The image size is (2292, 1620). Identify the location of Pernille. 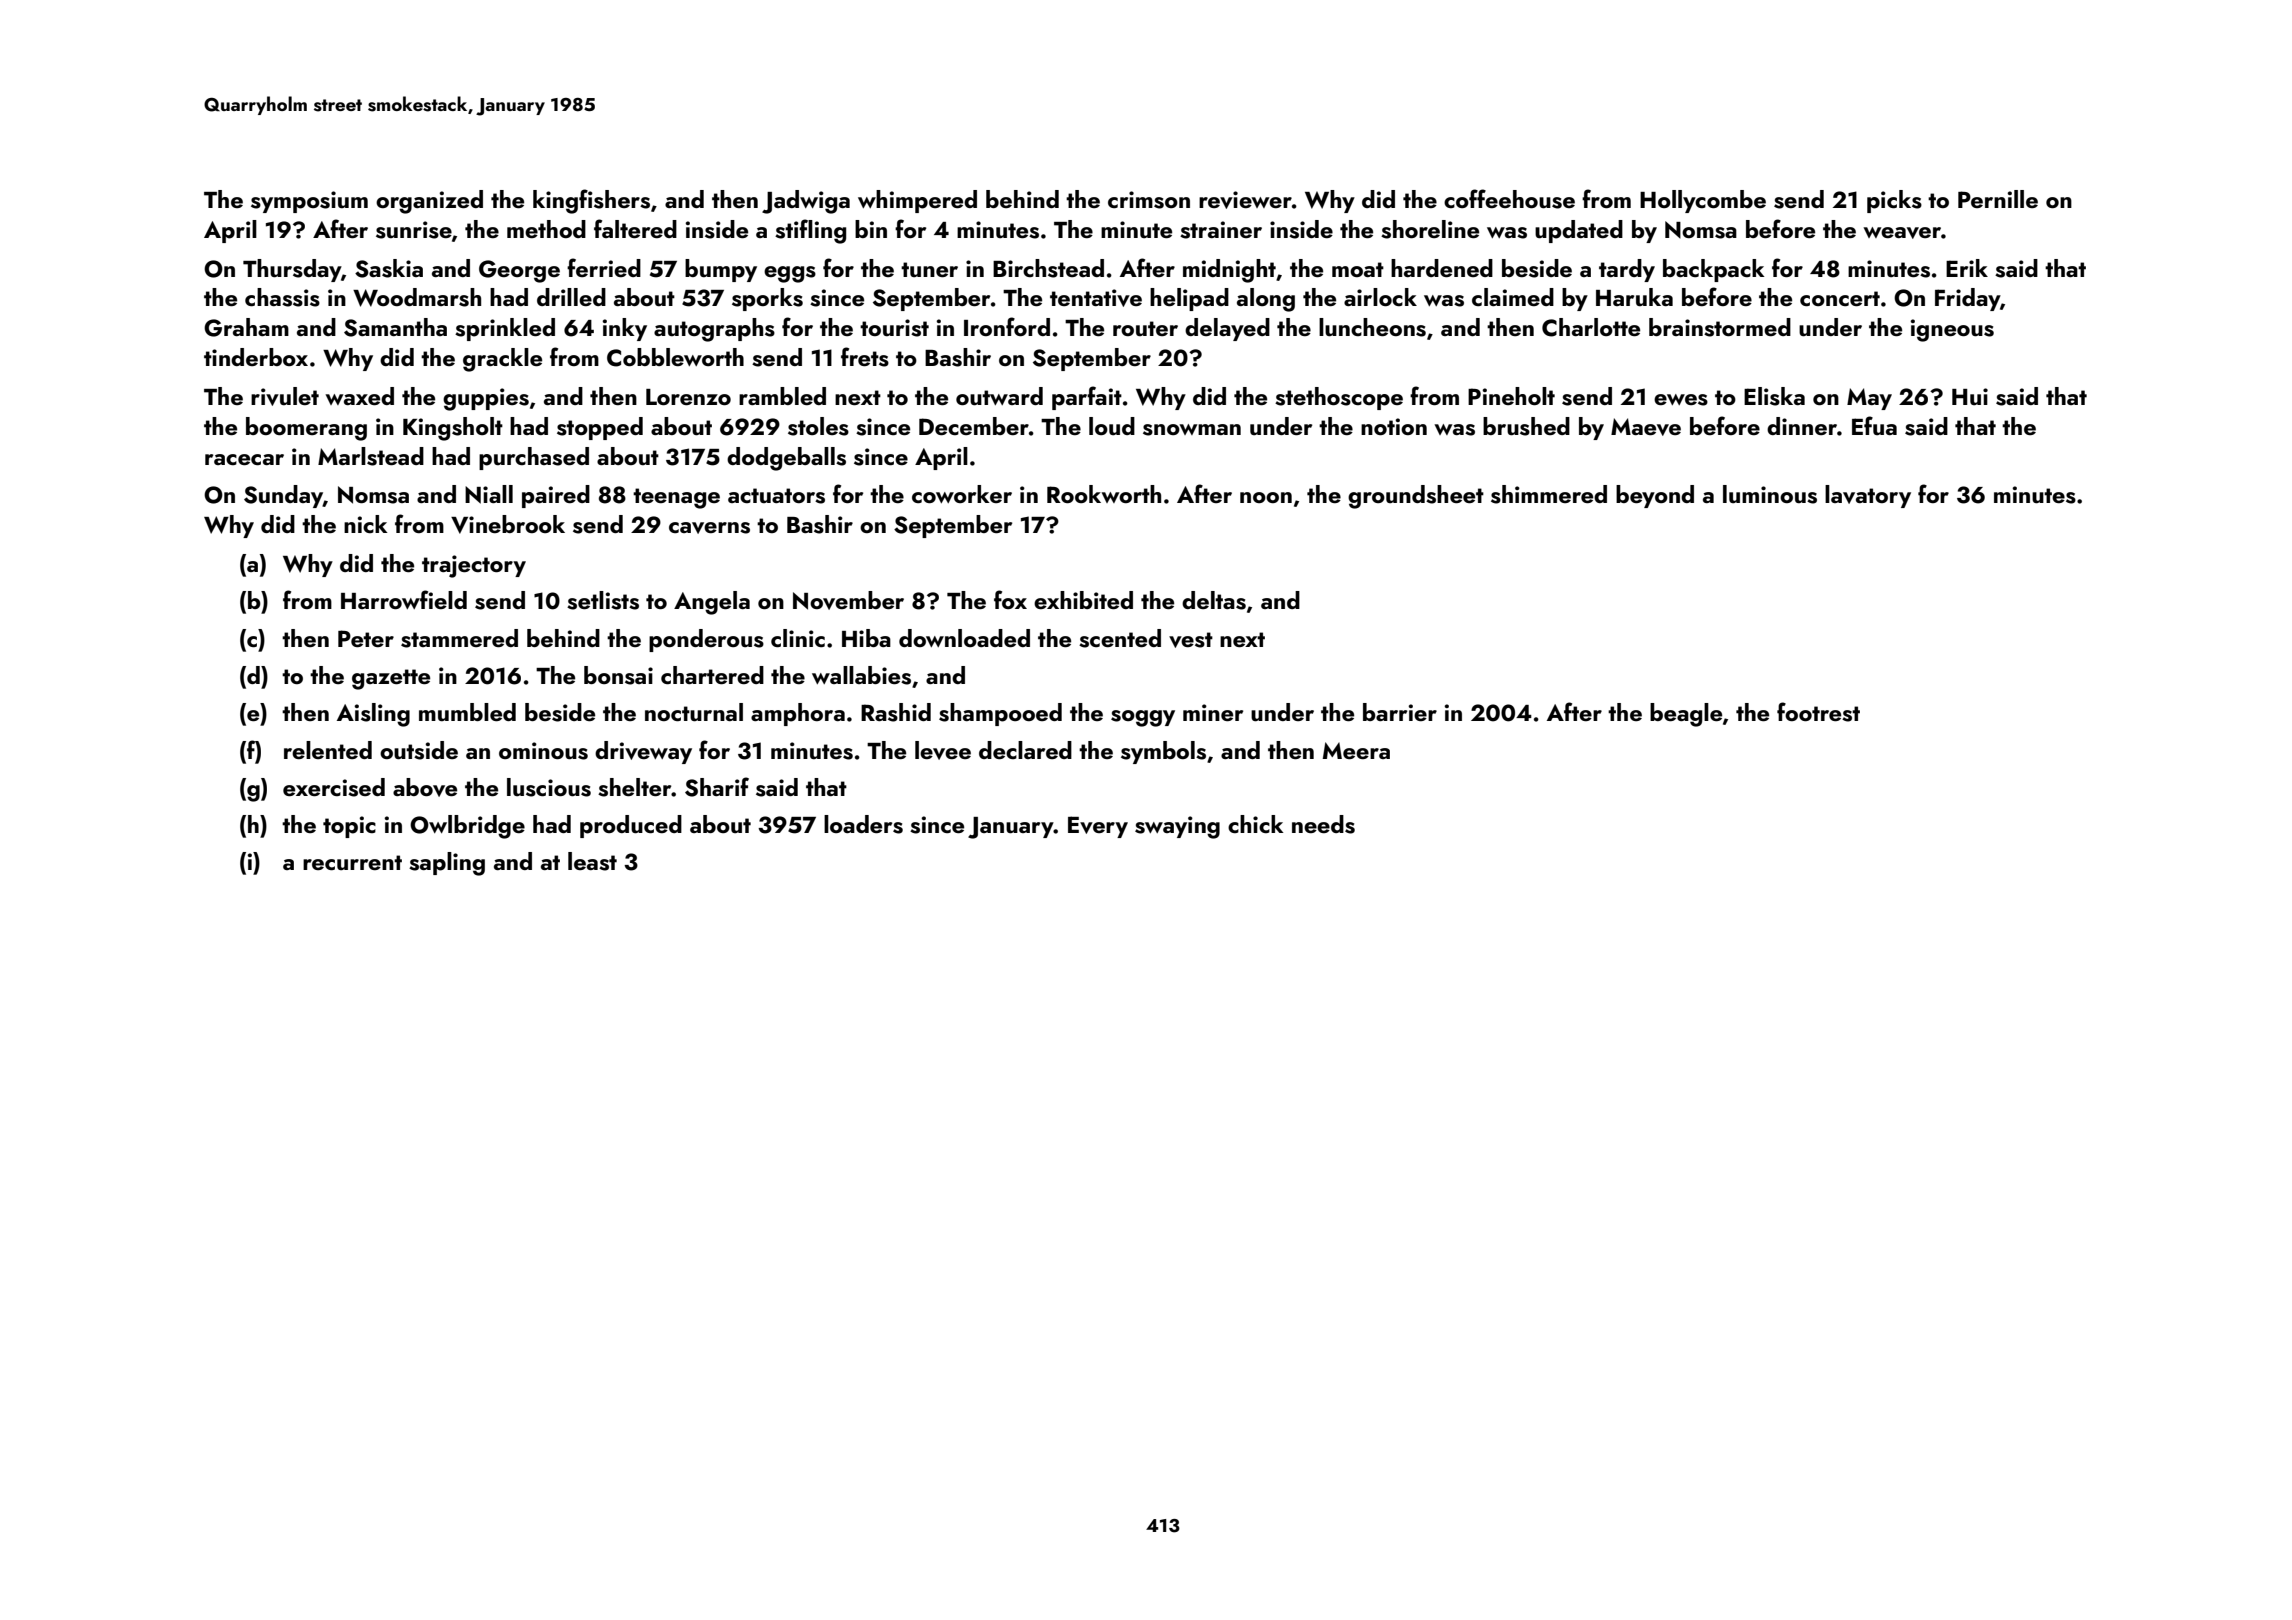
(1998, 199).
